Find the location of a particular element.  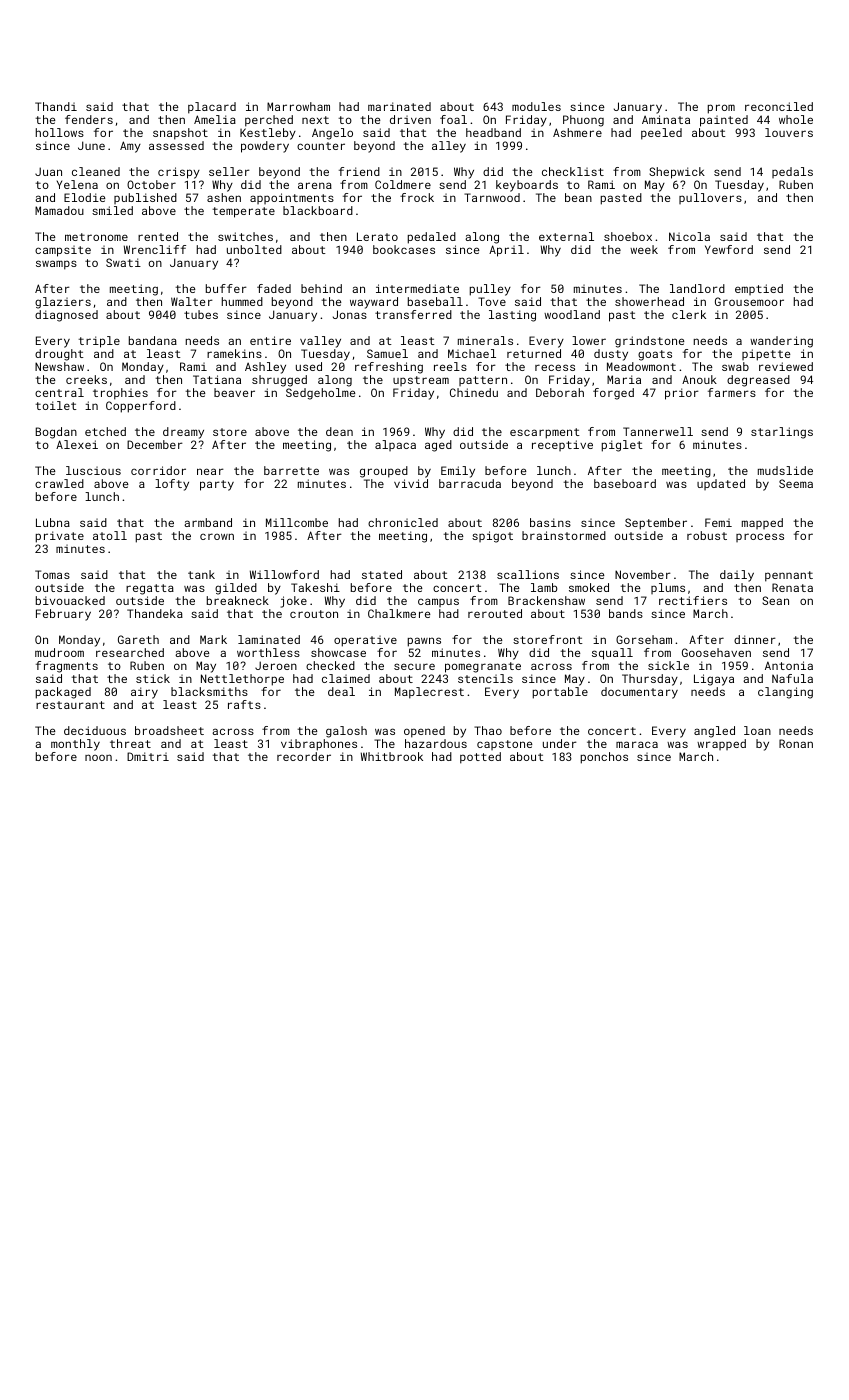

Wrencliff is located at coordinates (155, 249).
